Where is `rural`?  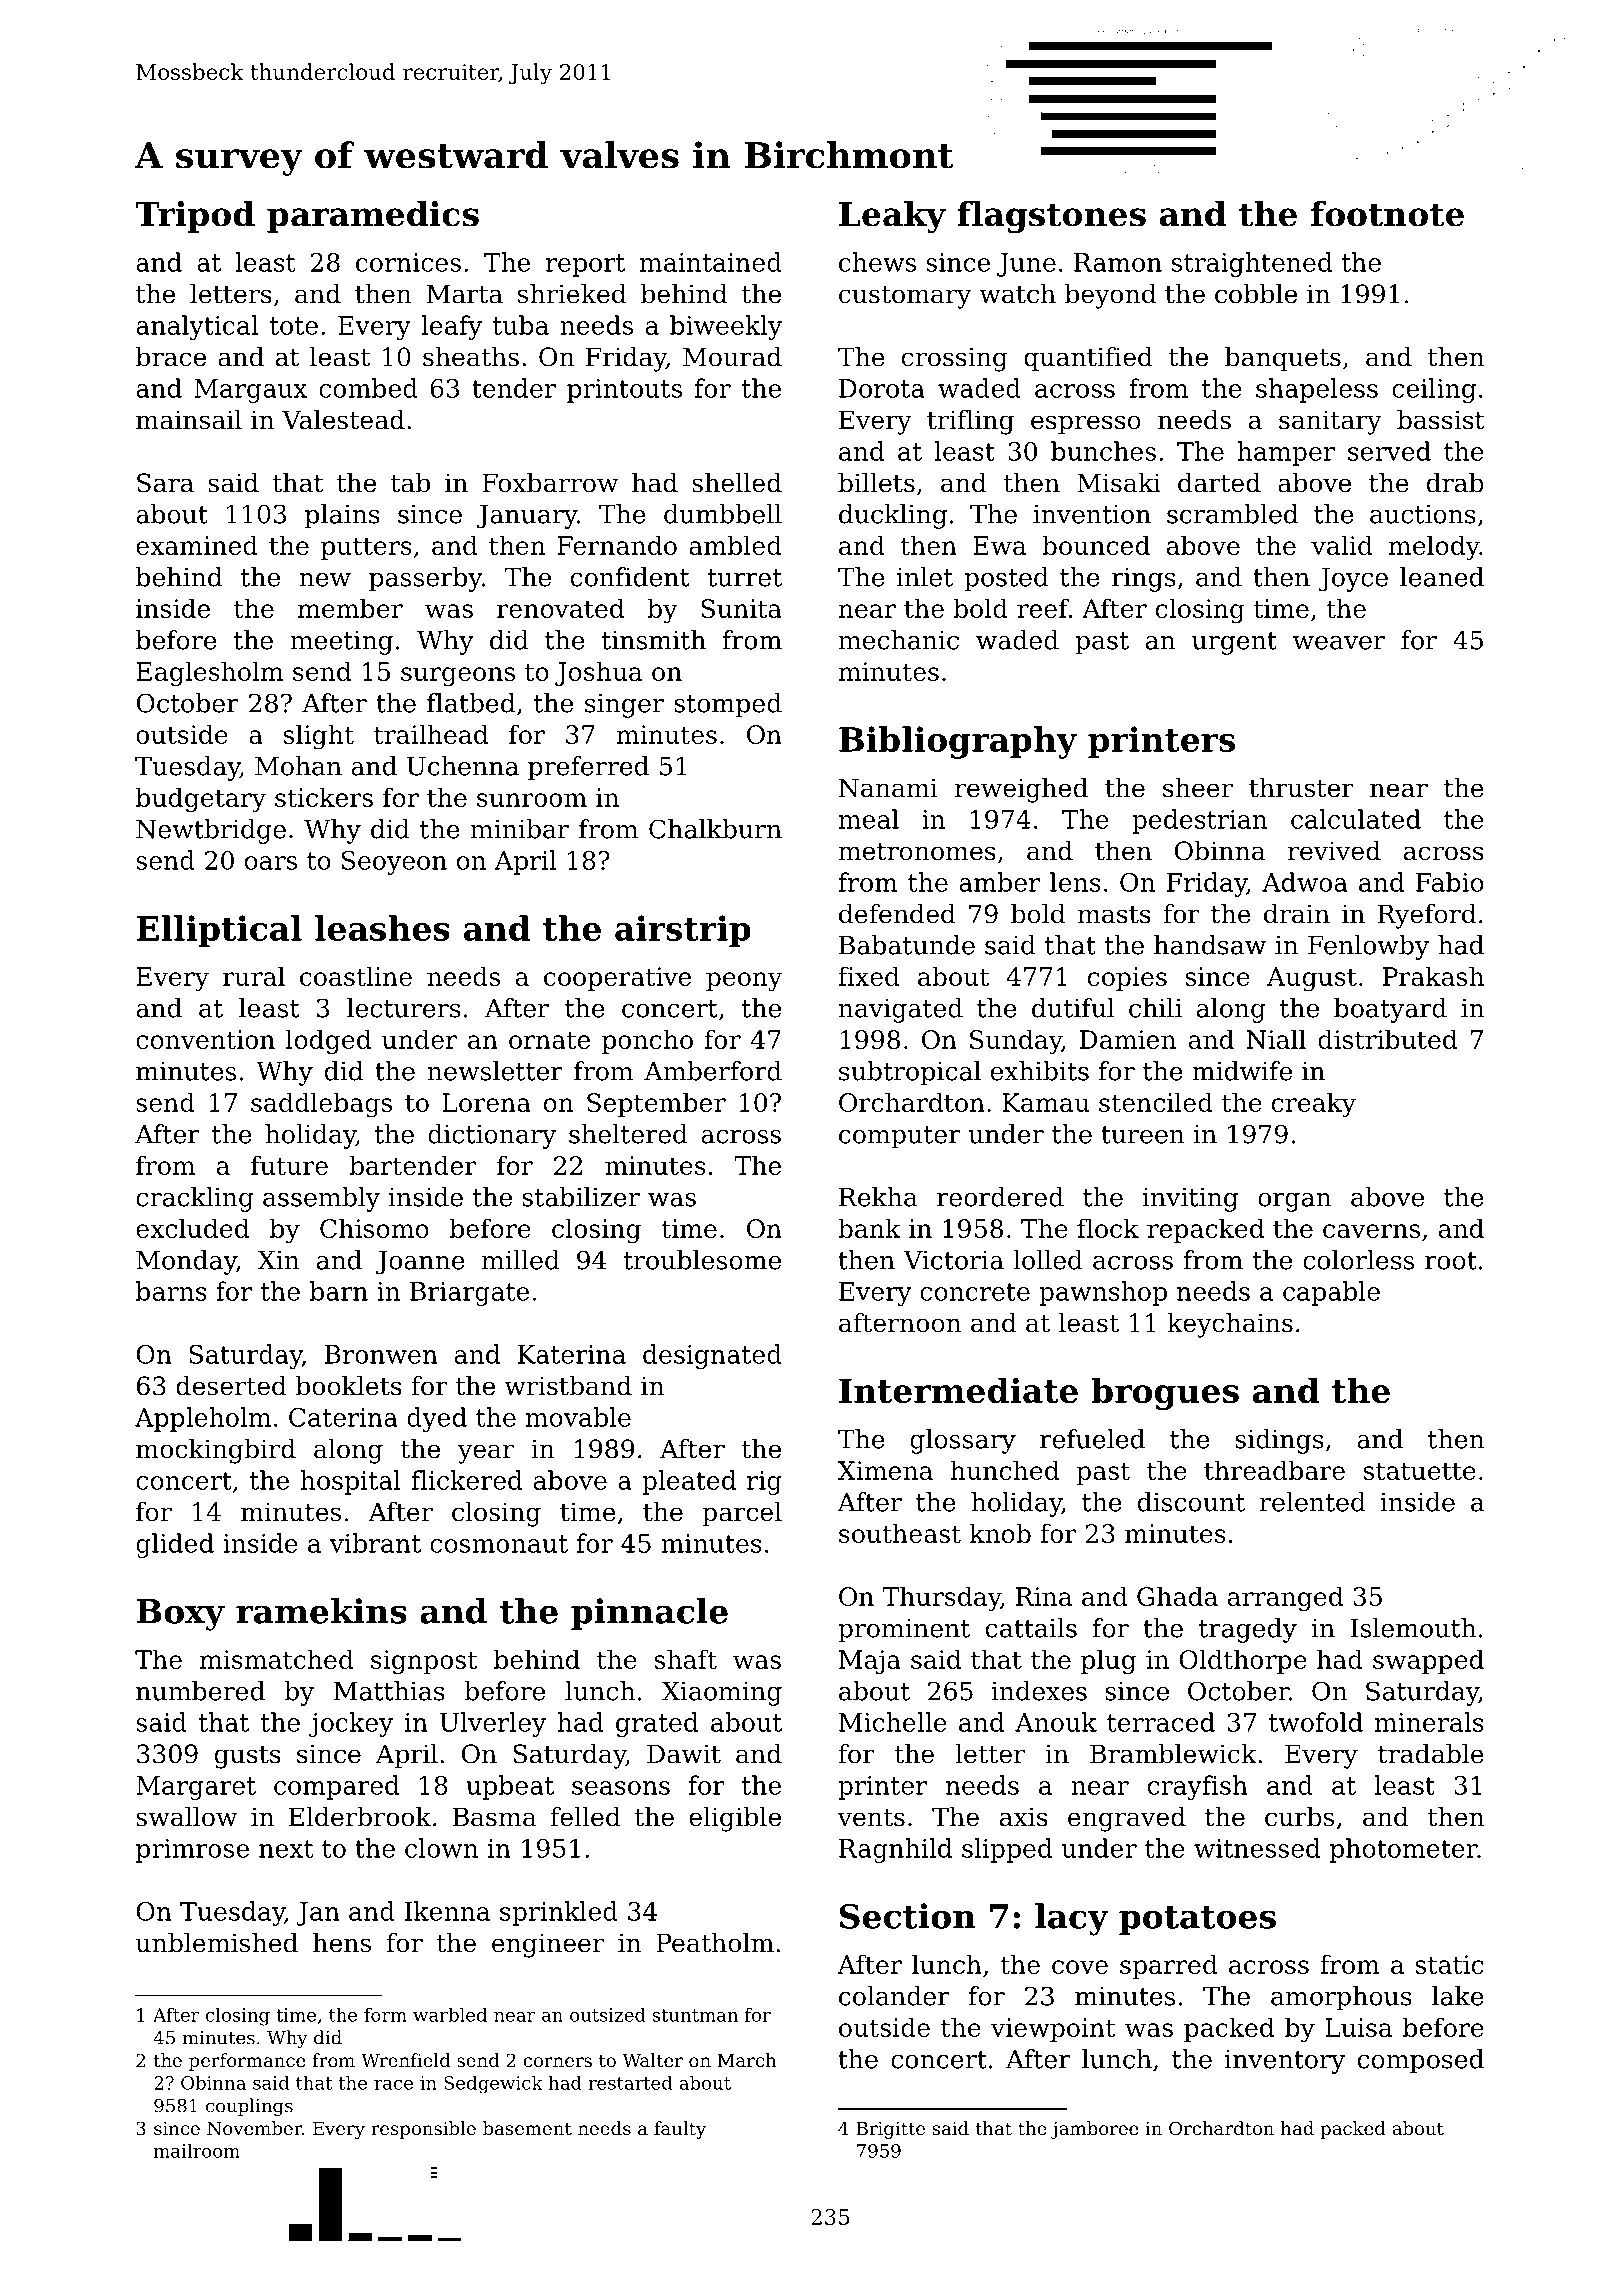 rural is located at coordinates (254, 976).
